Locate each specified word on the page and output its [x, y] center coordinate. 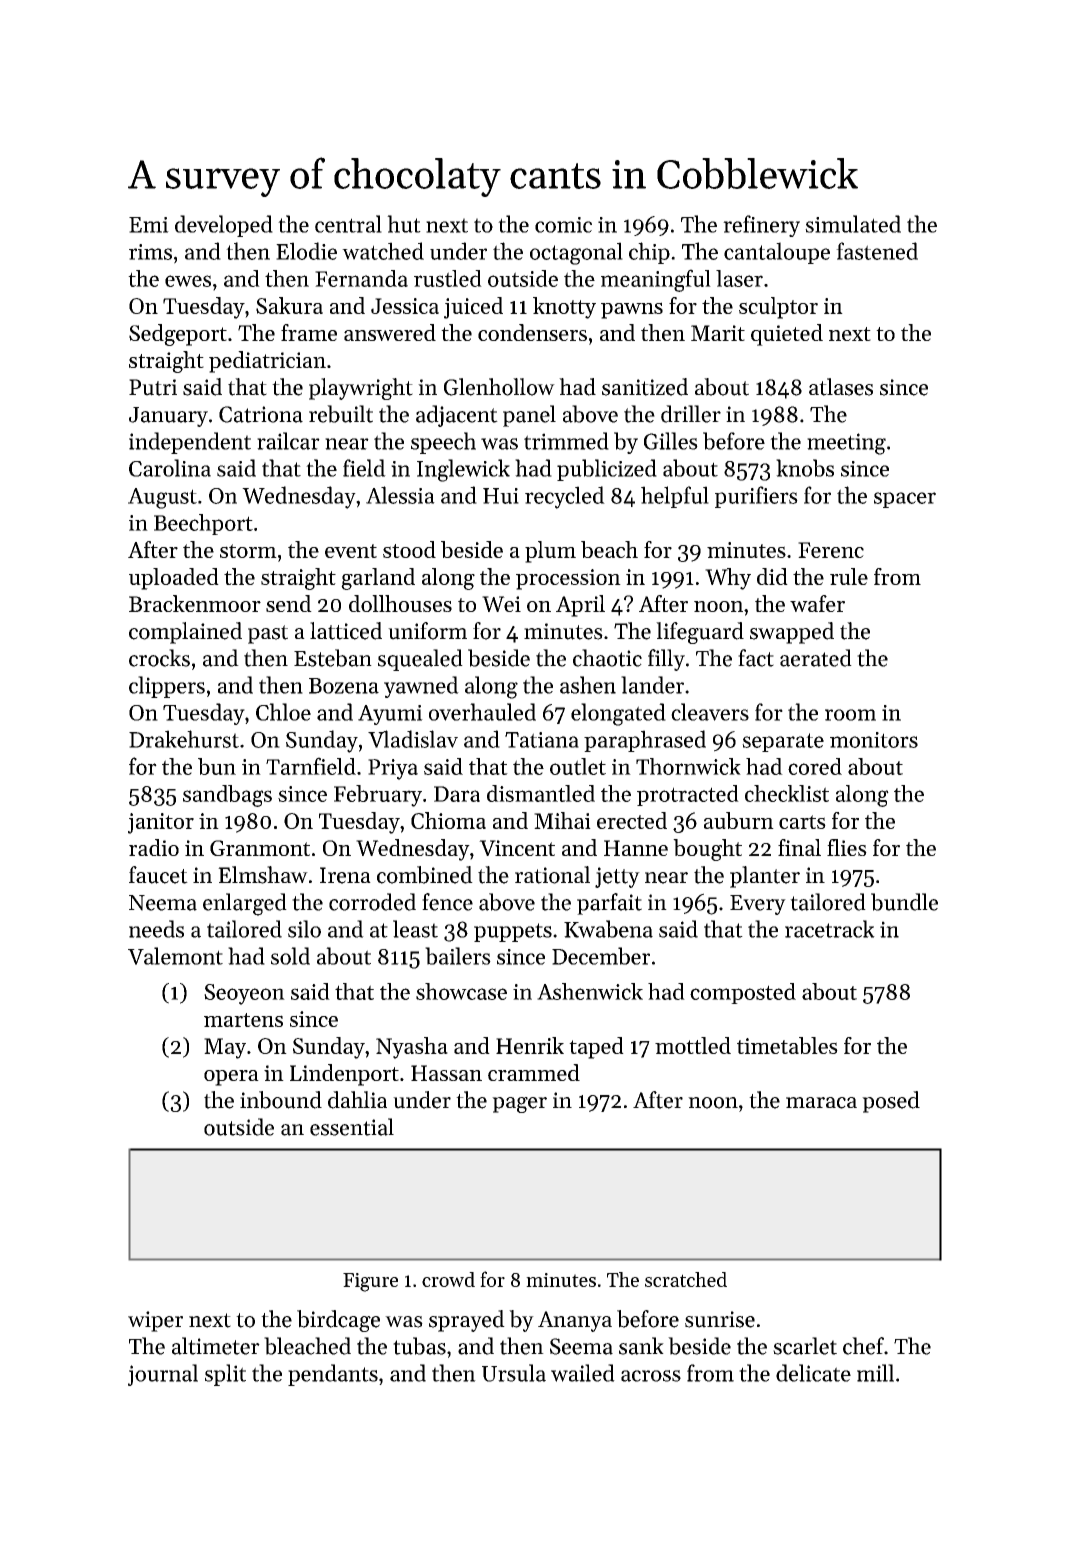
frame [309, 332]
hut [404, 224]
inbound [281, 1100]
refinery [761, 226]
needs [156, 929]
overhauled [482, 712]
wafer [817, 603]
